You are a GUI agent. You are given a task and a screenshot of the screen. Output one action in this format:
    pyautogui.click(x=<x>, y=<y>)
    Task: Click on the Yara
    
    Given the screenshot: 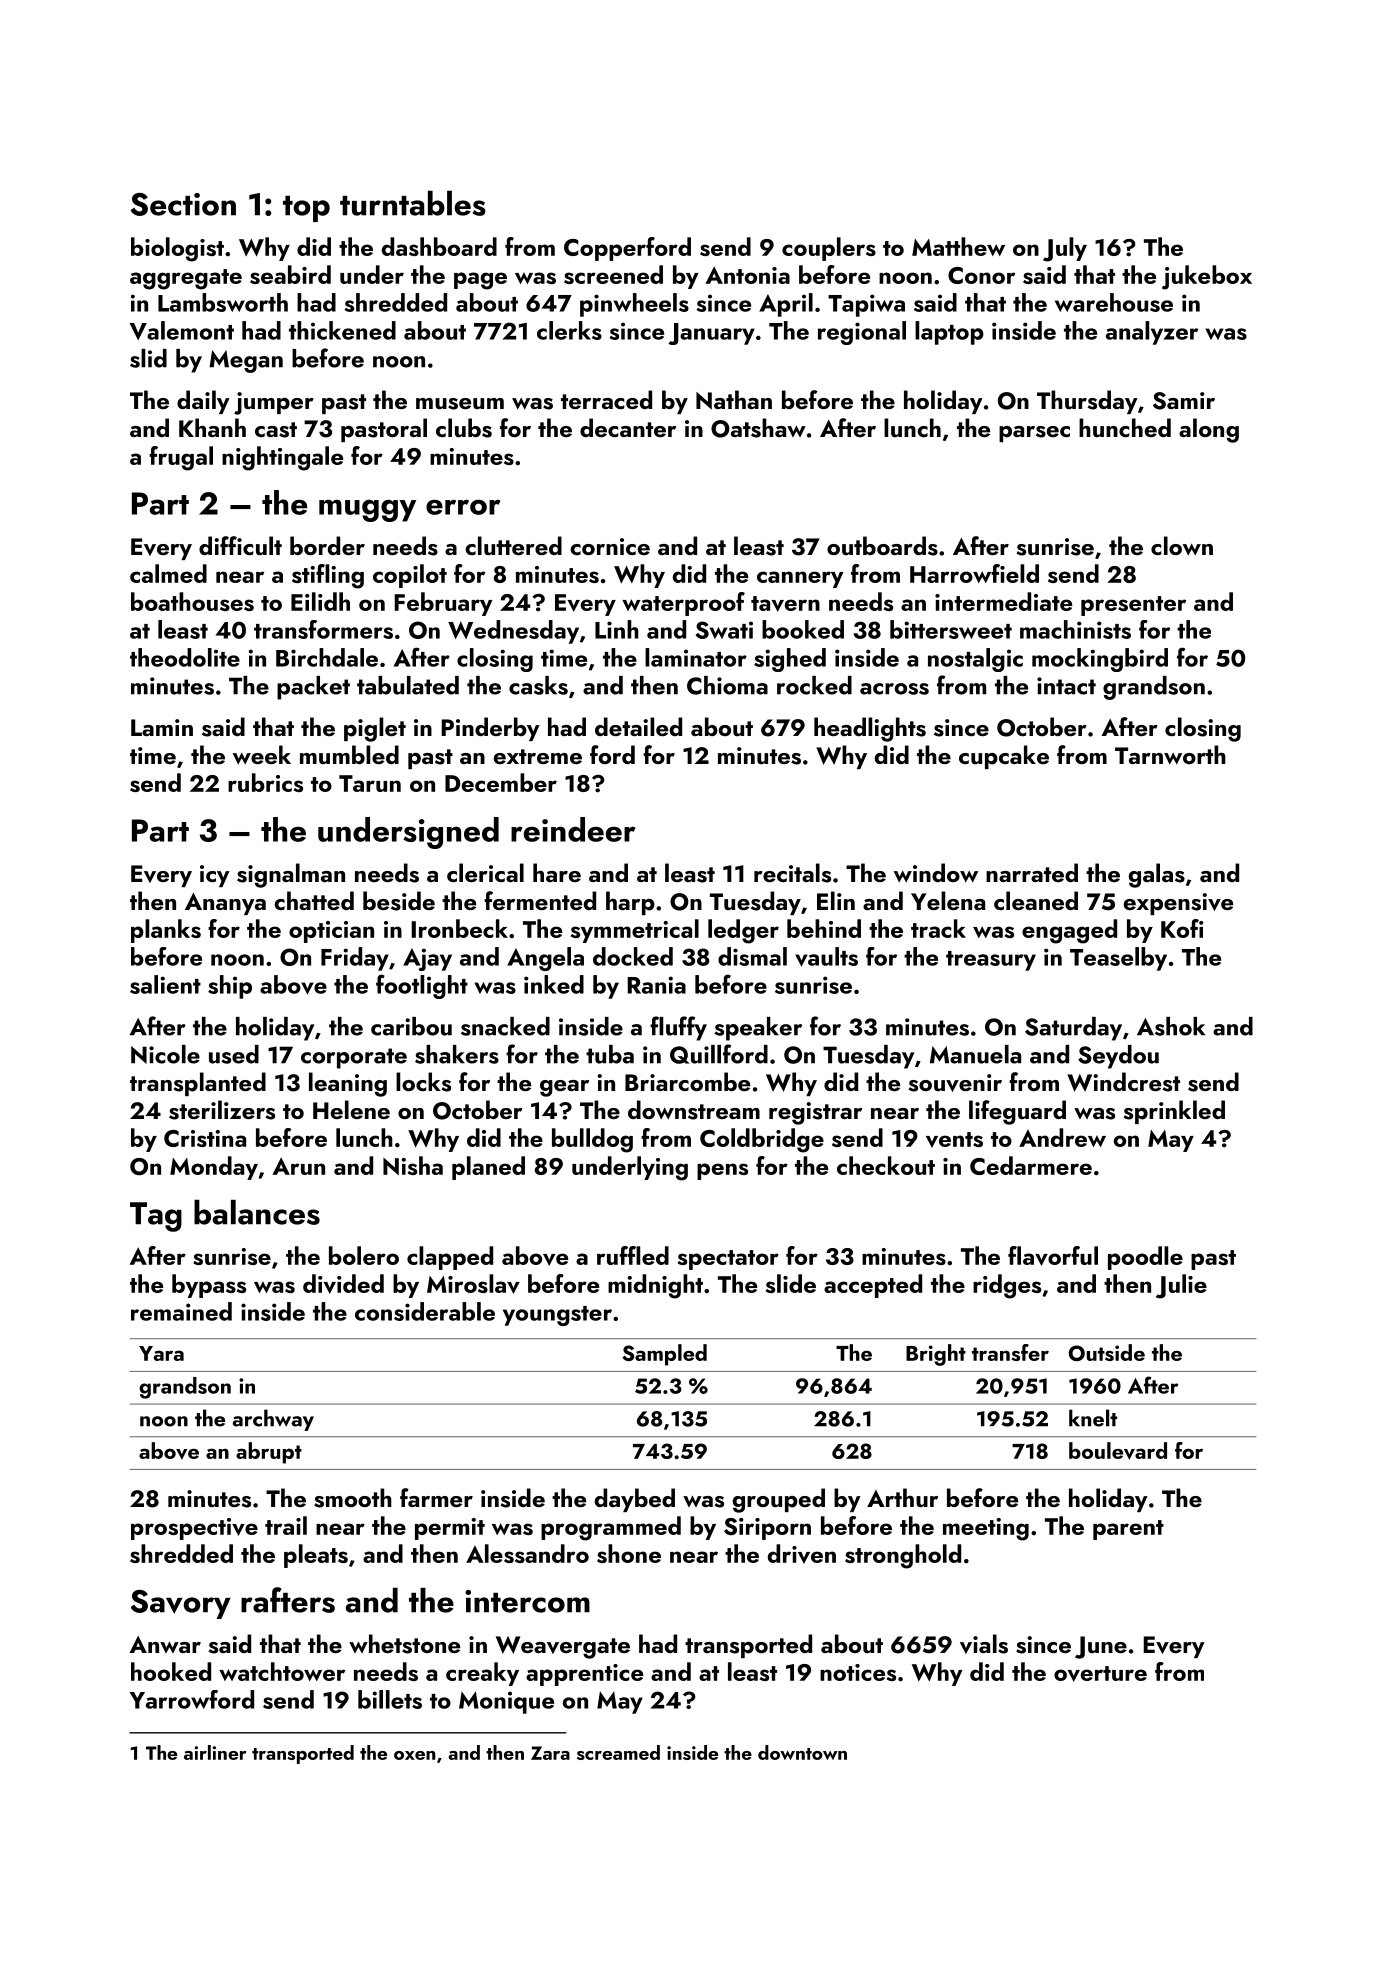 What is the action you would take?
    pyautogui.click(x=161, y=1353)
